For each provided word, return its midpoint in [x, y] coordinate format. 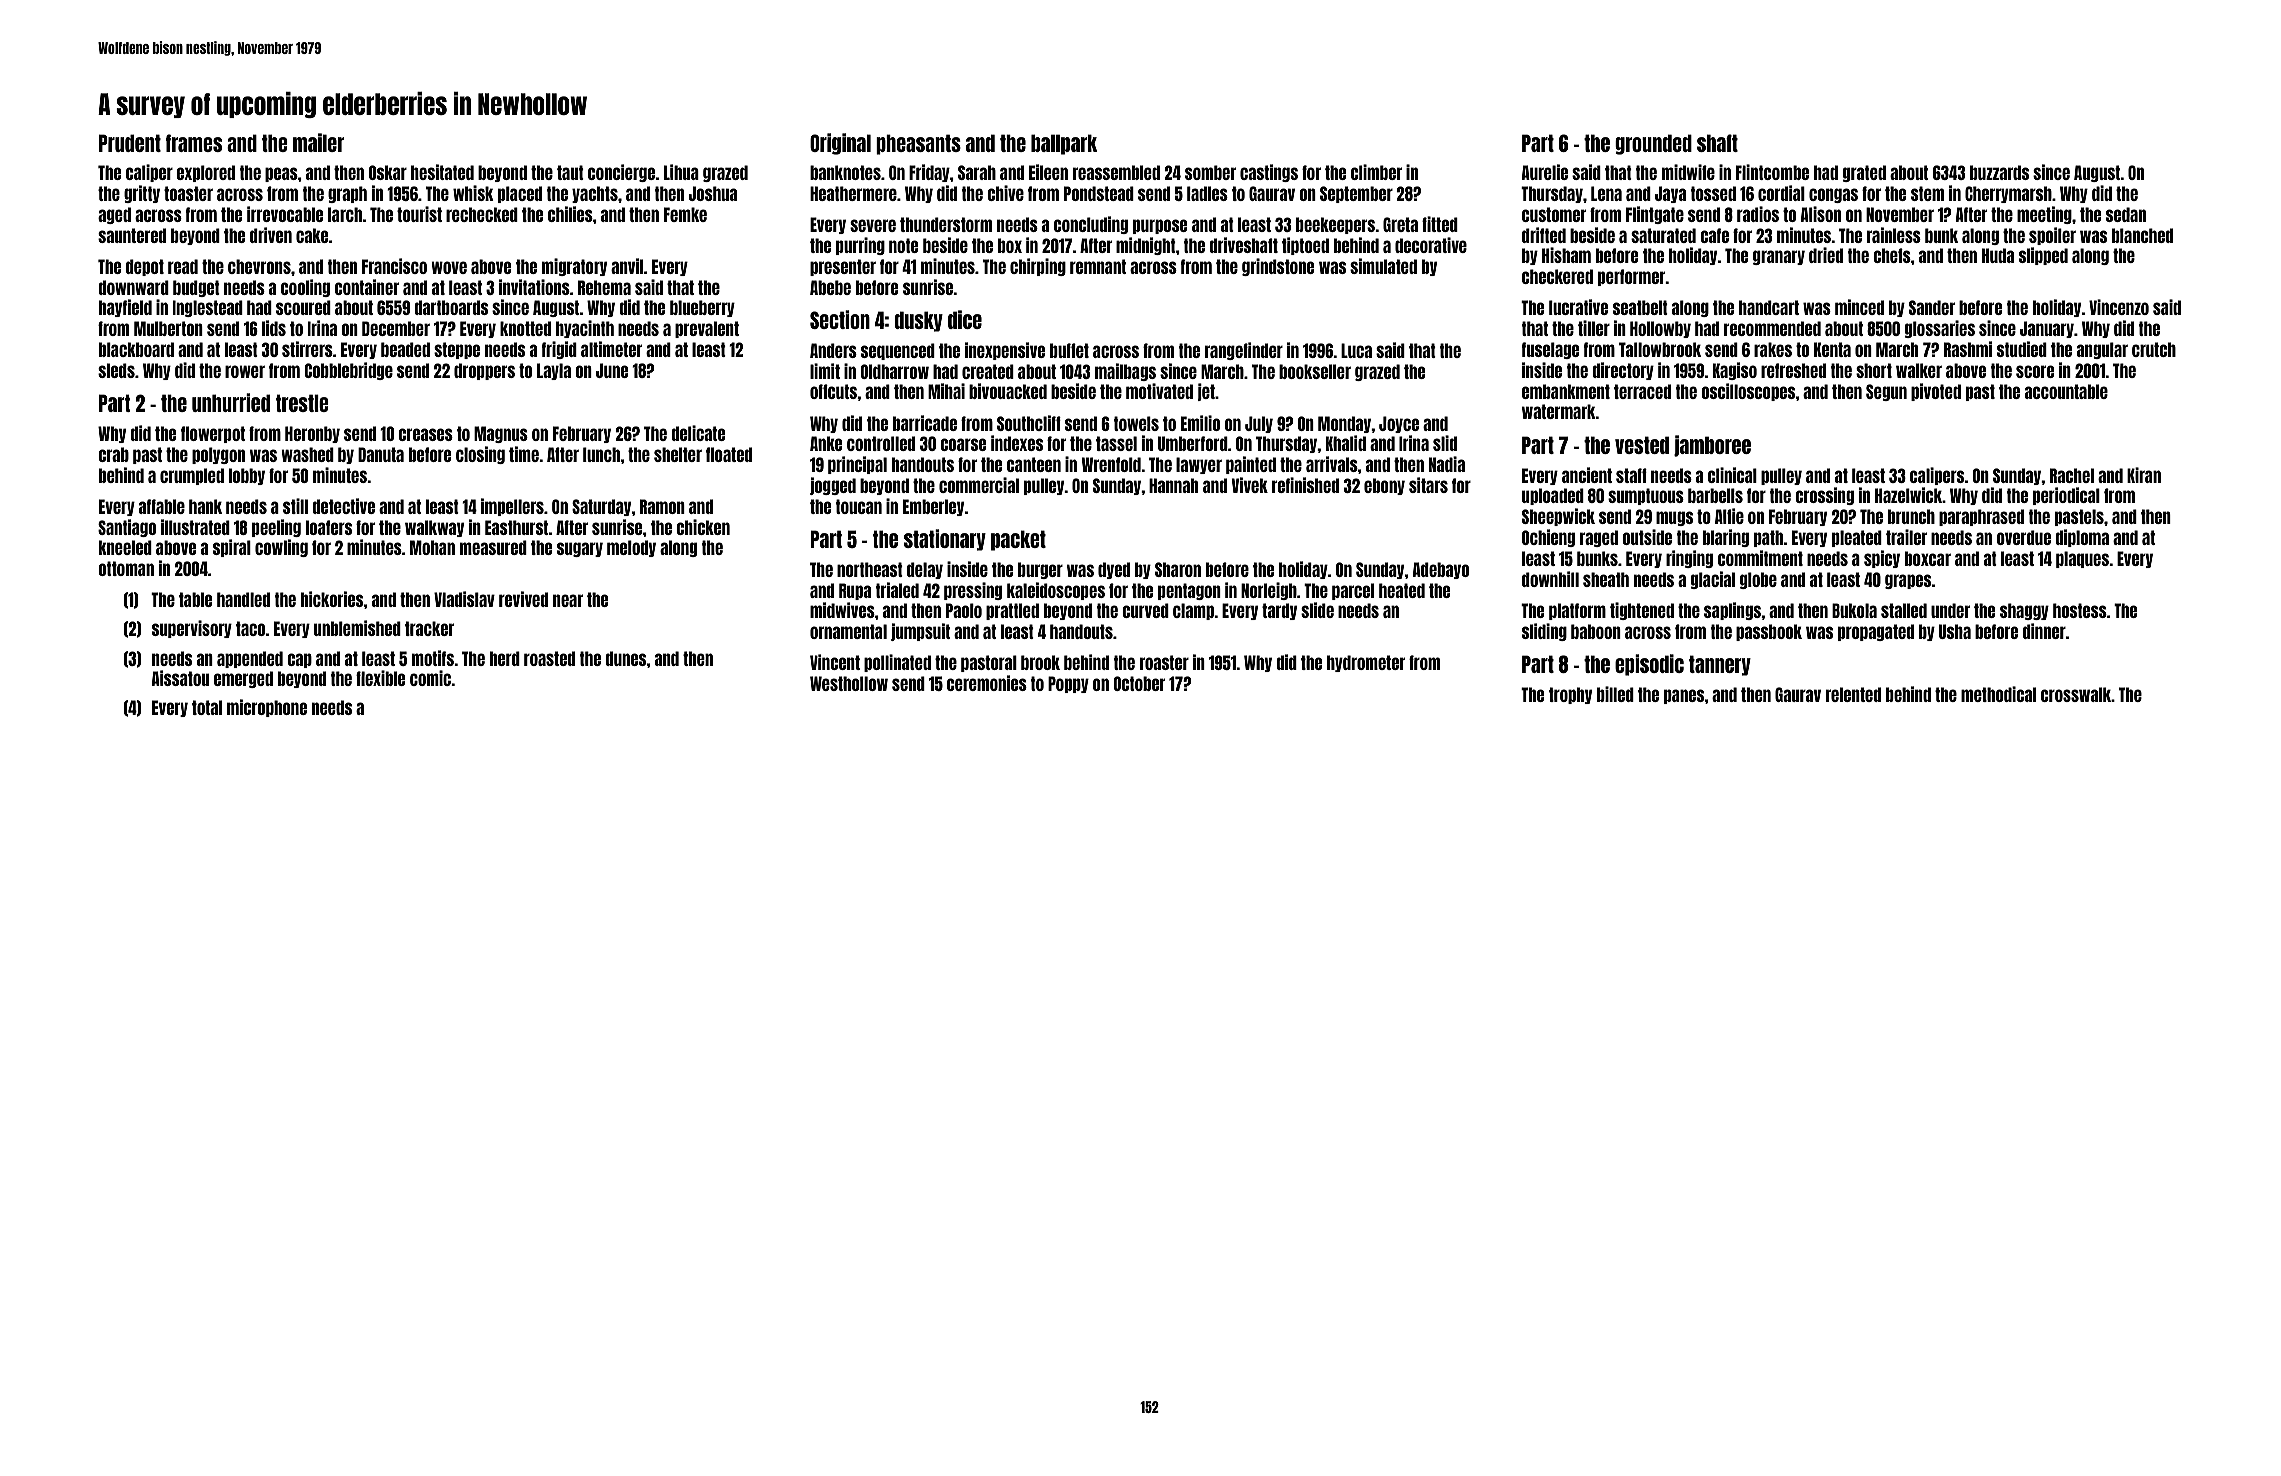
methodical [1998, 694]
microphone [267, 708]
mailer [318, 142]
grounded [1653, 144]
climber [1376, 172]
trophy [1570, 695]
